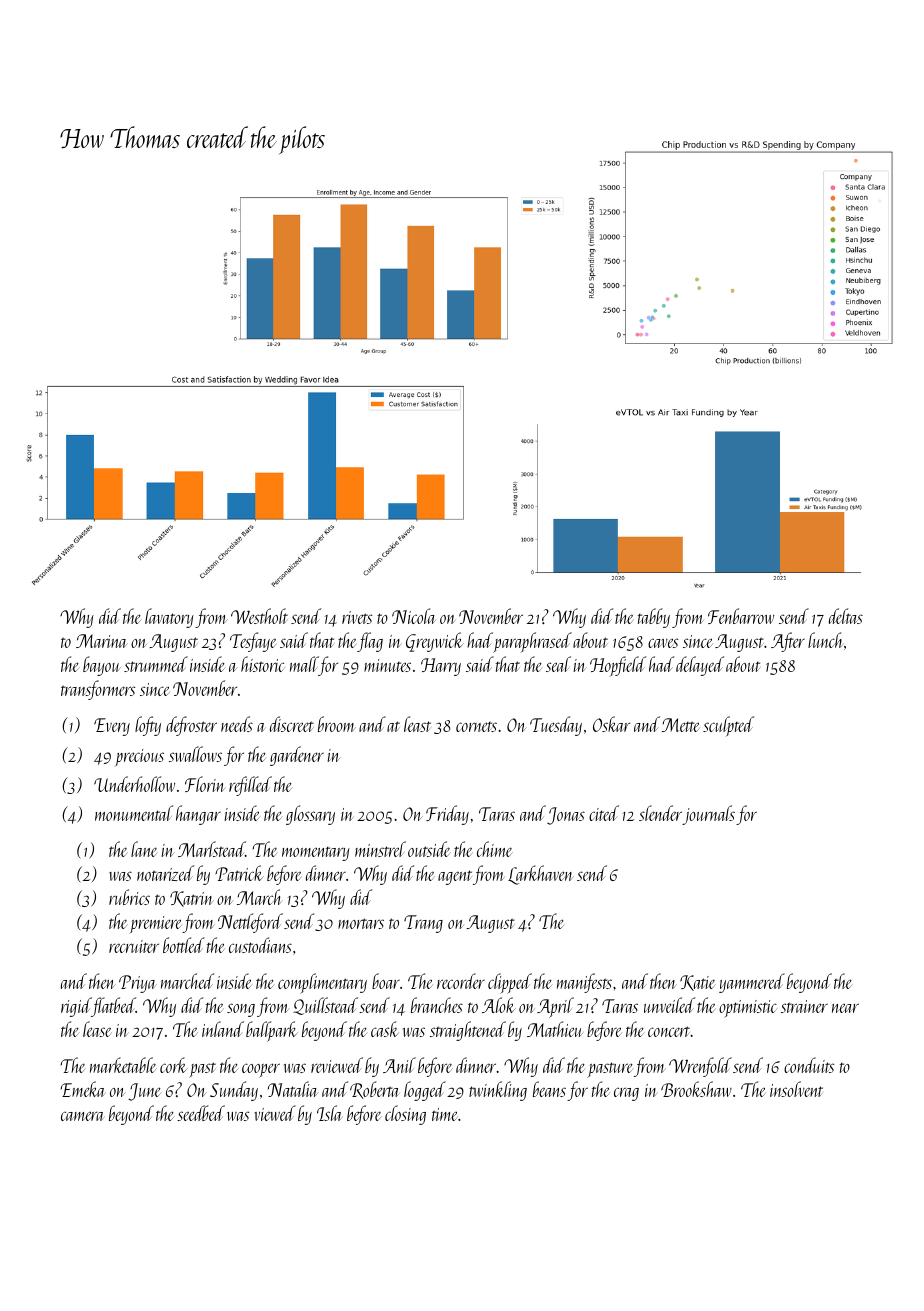  Describe the element at coordinates (102, 641) in the page. I see `Marina` at that location.
